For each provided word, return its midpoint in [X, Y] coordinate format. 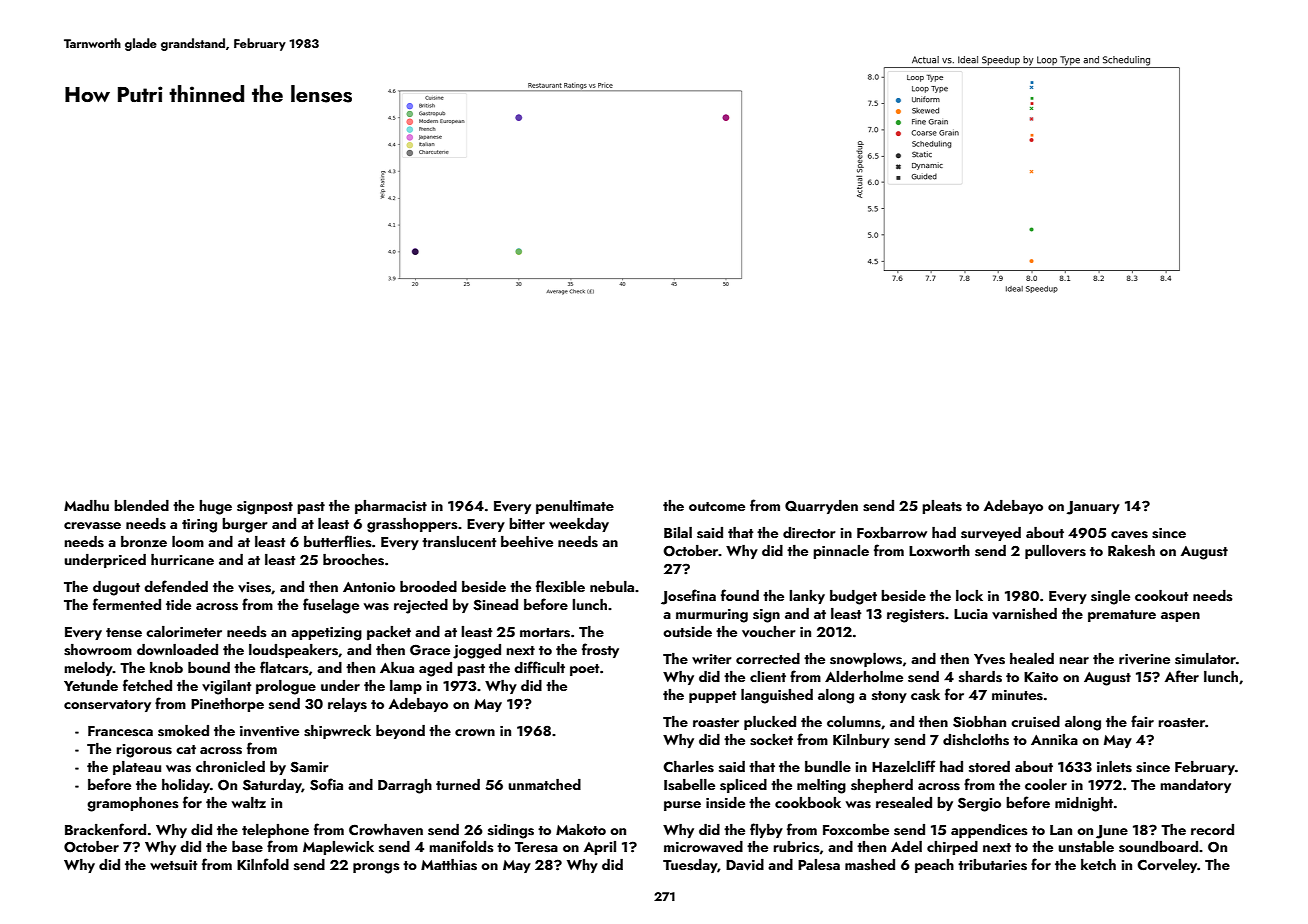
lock [969, 595]
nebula [612, 586]
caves [1129, 535]
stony [889, 697]
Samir [309, 767]
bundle [828, 766]
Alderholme [864, 676]
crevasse [92, 526]
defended [176, 586]
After [1182, 676]
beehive [527, 541]
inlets [1114, 766]
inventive [269, 731]
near [1074, 660]
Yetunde [91, 685]
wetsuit [174, 865]
